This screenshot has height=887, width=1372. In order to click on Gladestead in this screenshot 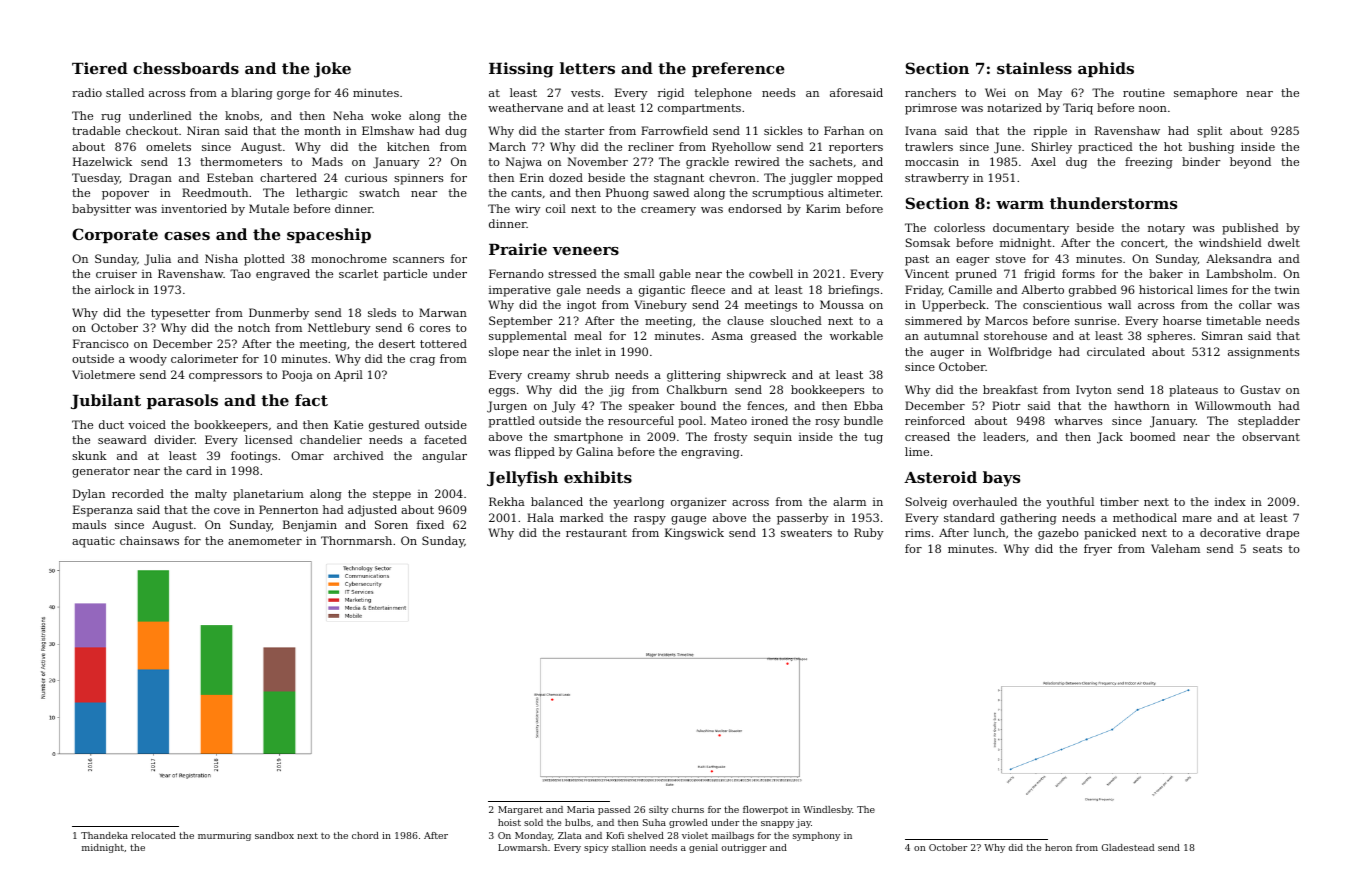, I will do `click(1128, 847)`.
